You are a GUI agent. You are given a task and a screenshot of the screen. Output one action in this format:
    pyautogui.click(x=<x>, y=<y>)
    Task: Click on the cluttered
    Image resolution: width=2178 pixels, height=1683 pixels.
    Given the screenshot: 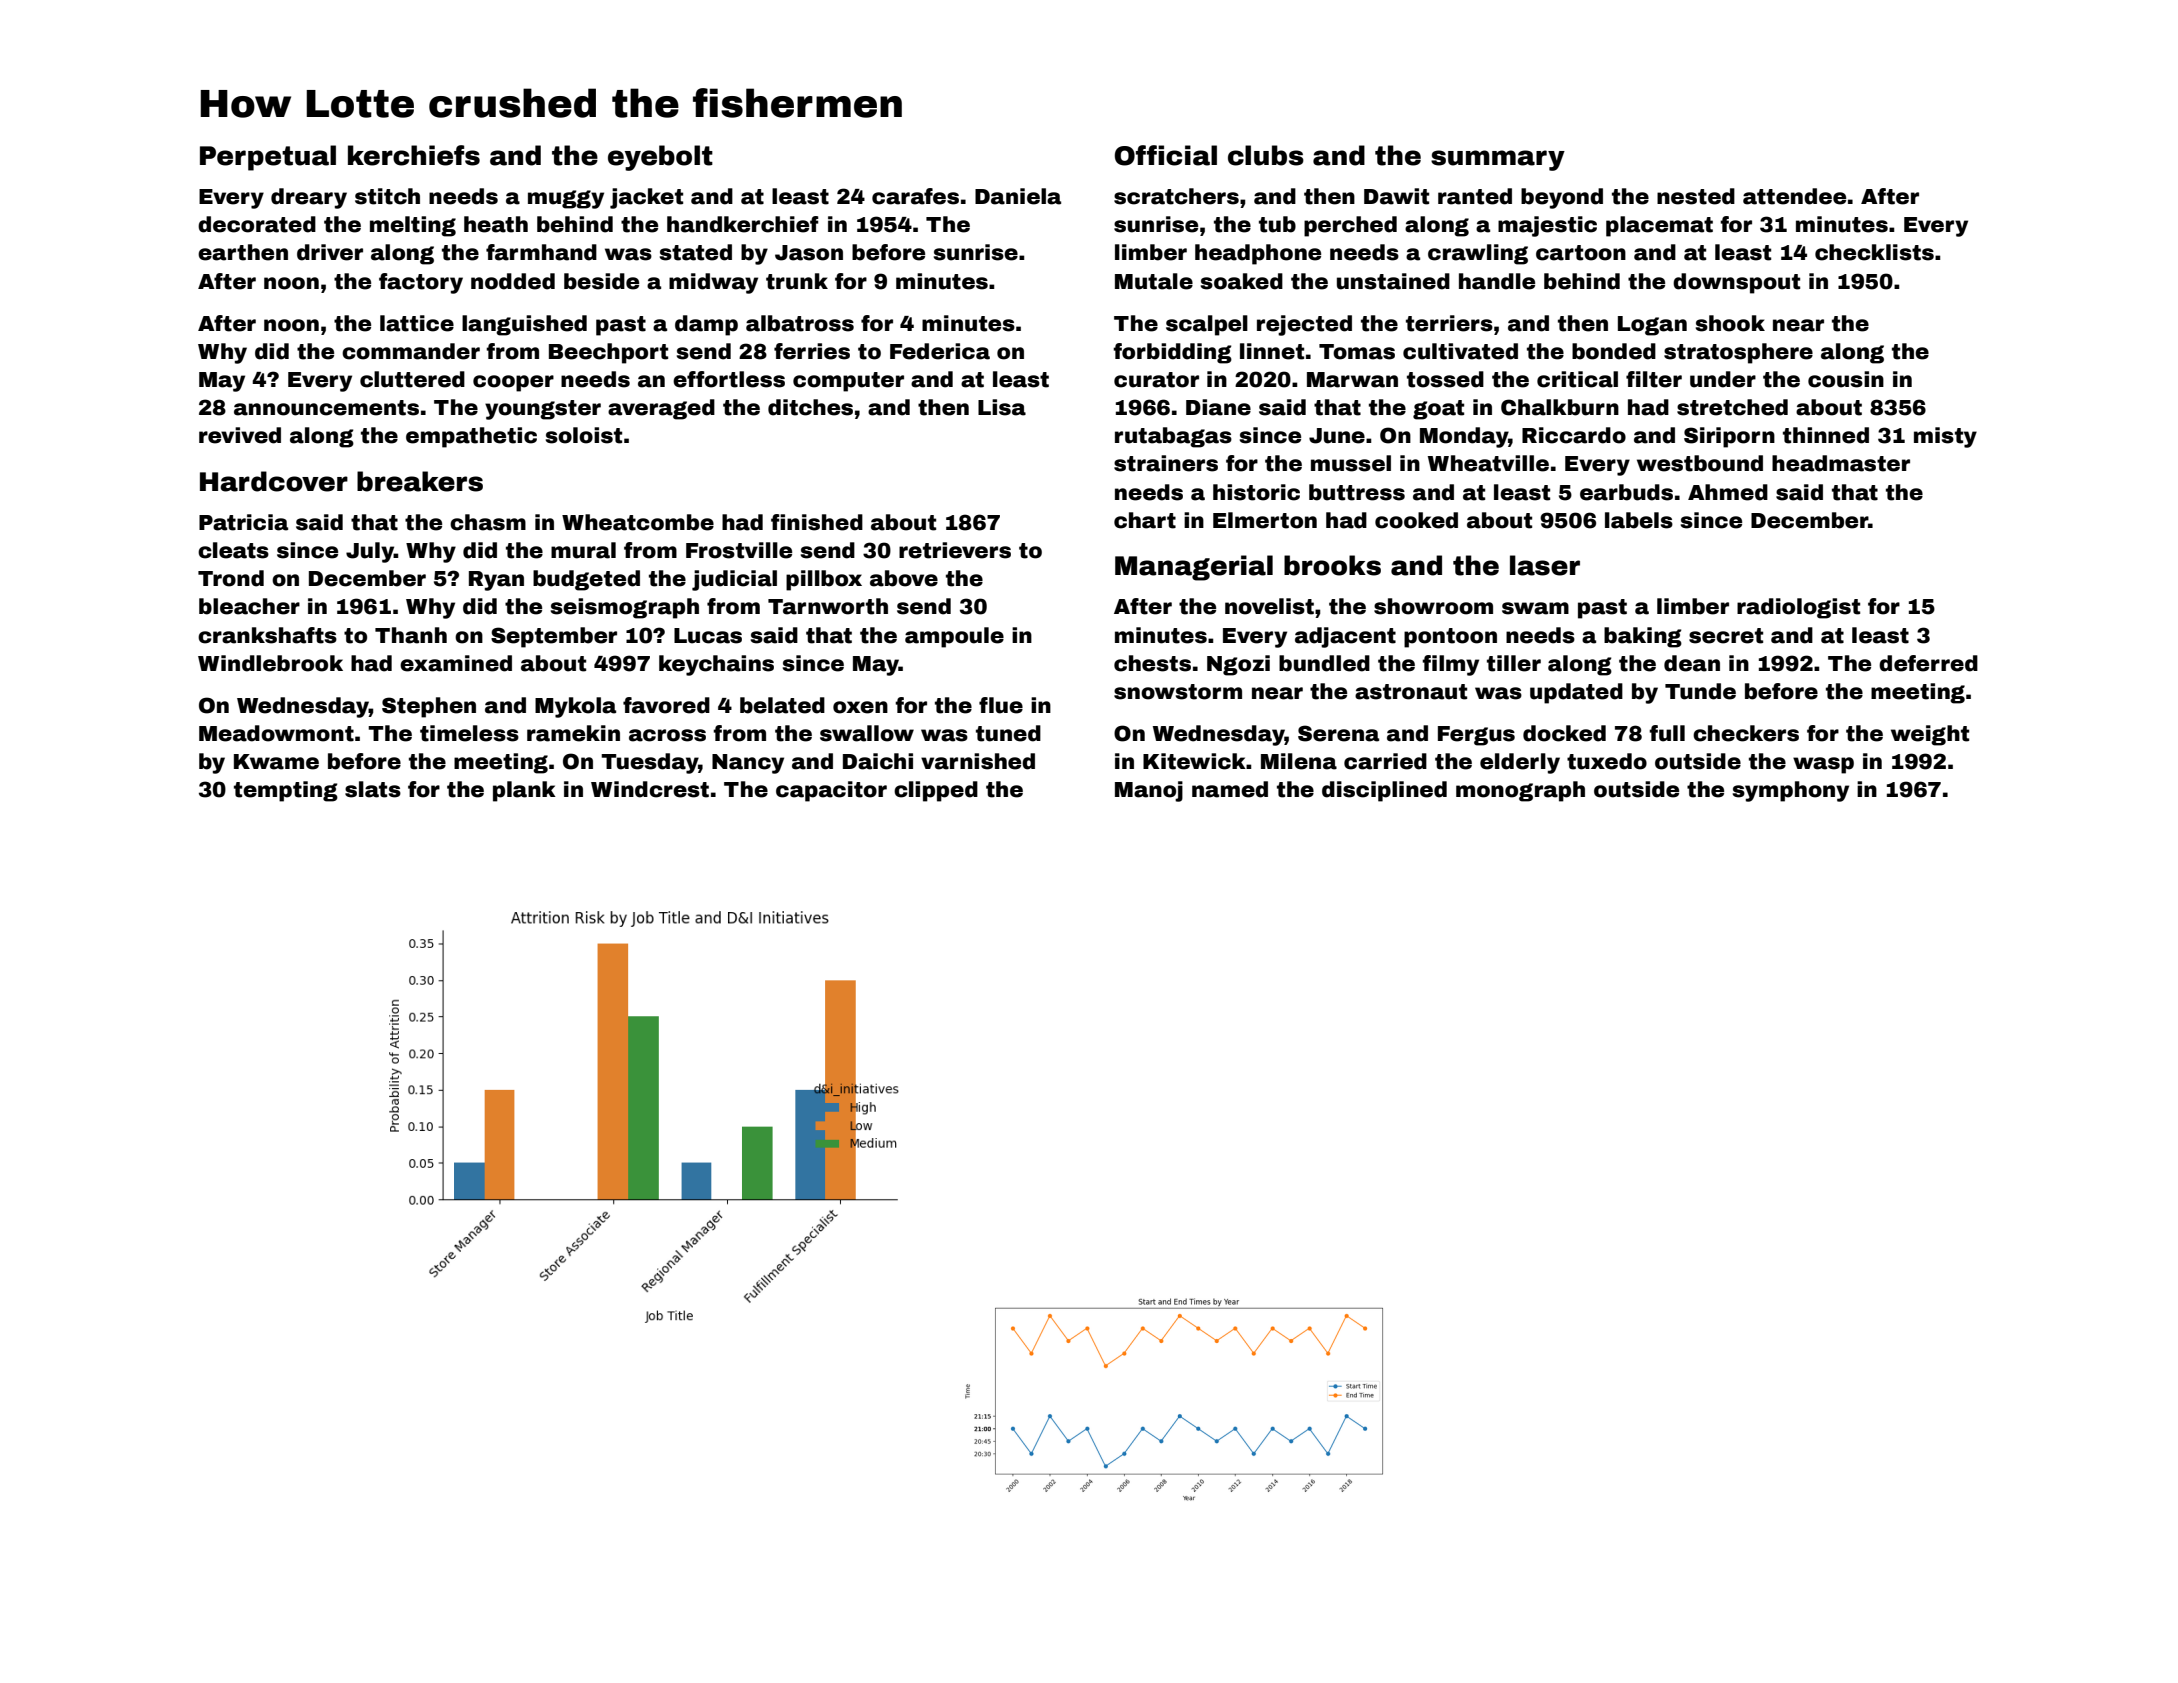 What is the action you would take?
    pyautogui.click(x=412, y=379)
